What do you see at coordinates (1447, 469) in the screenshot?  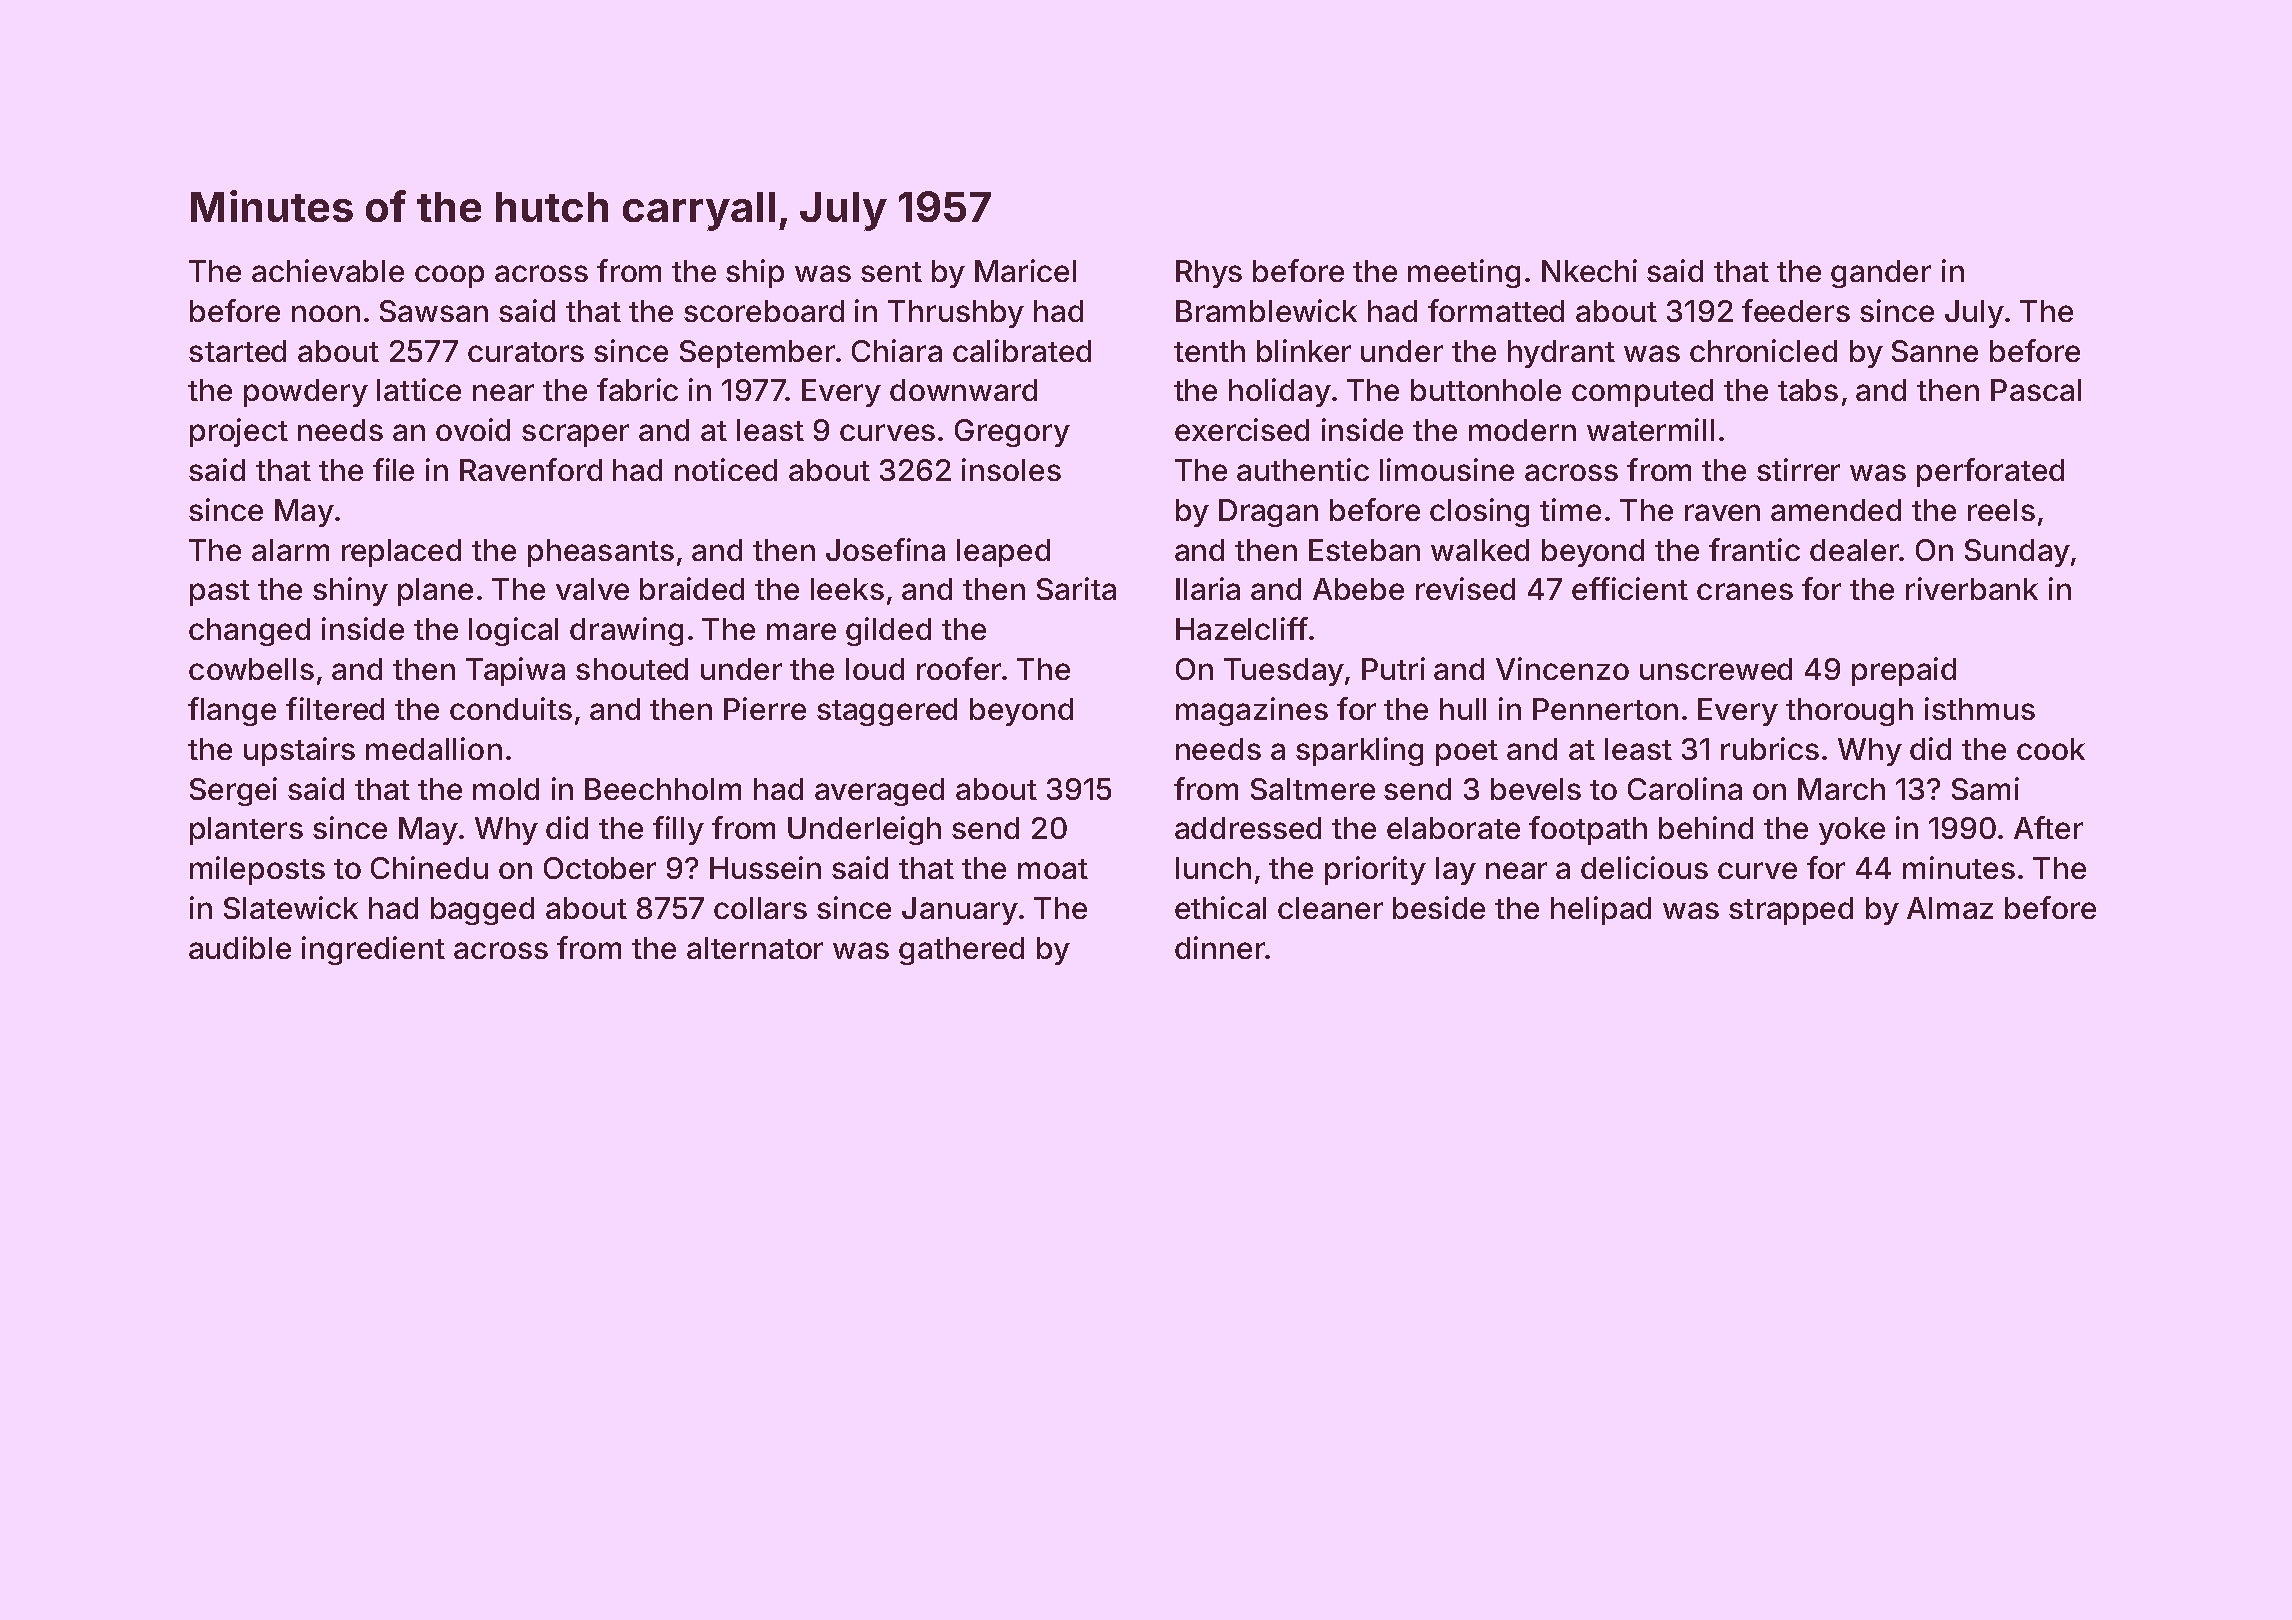 I see `limousine` at bounding box center [1447, 469].
